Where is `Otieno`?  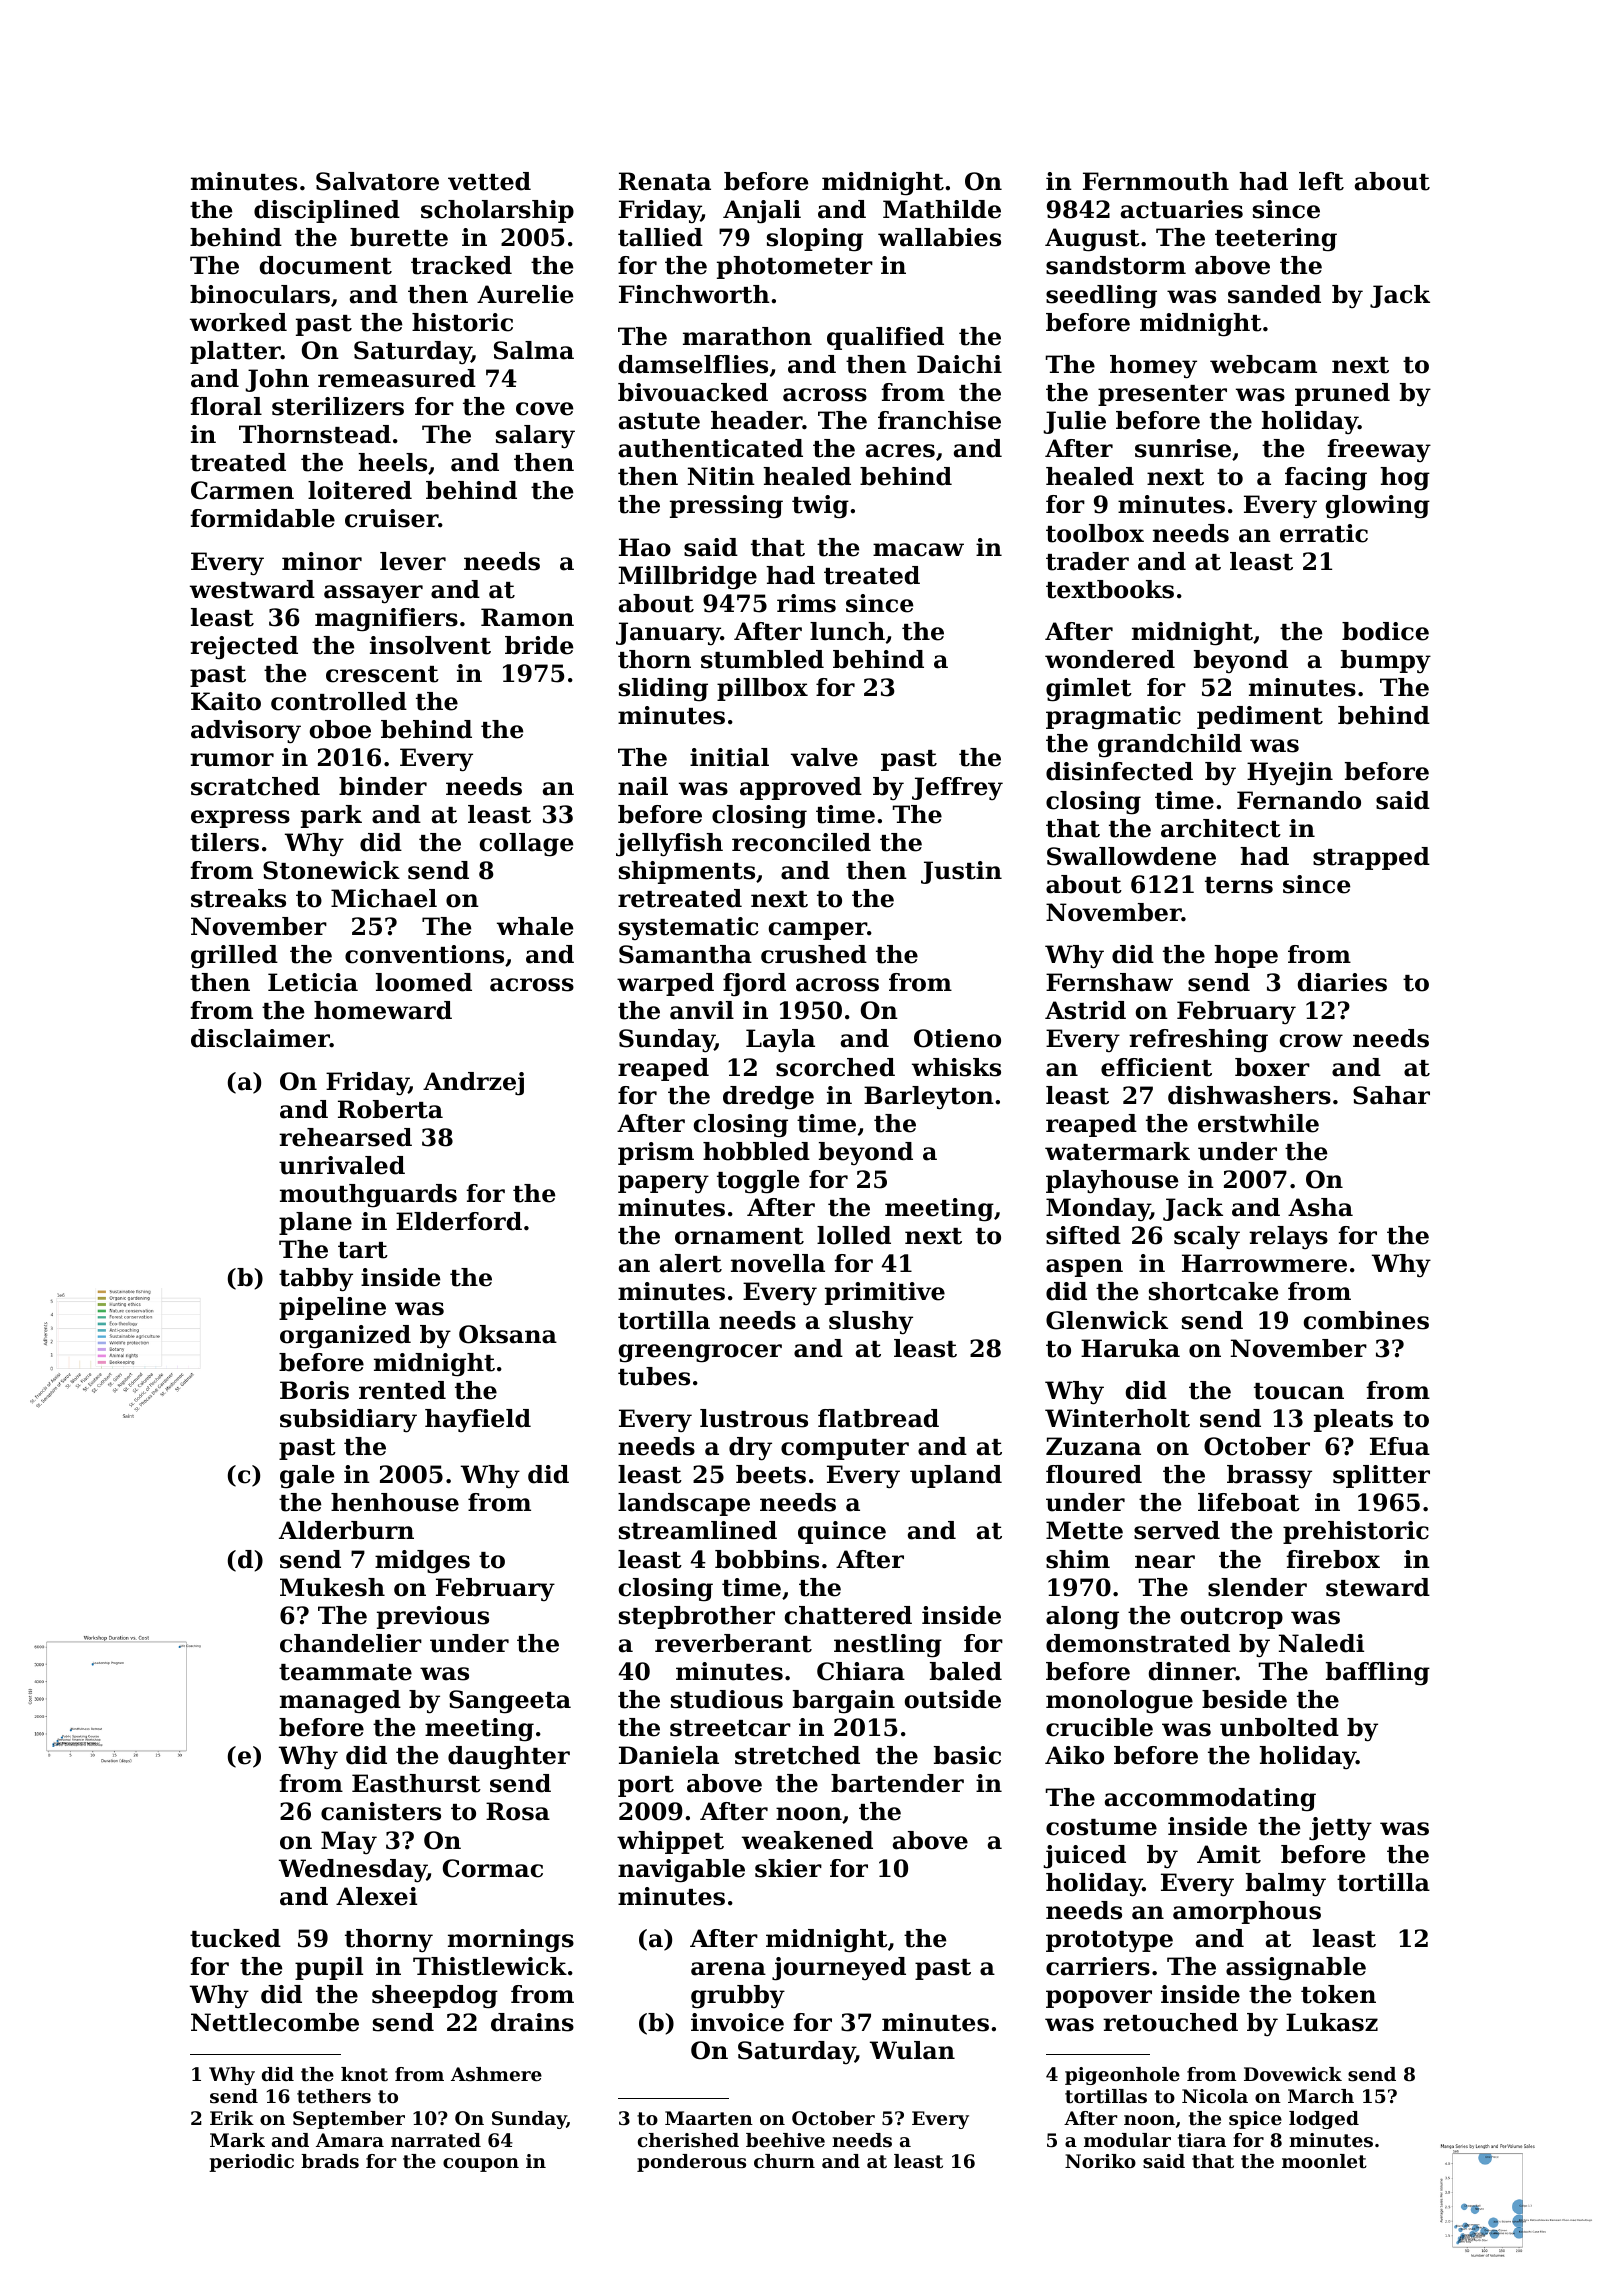 Otieno is located at coordinates (957, 1038).
